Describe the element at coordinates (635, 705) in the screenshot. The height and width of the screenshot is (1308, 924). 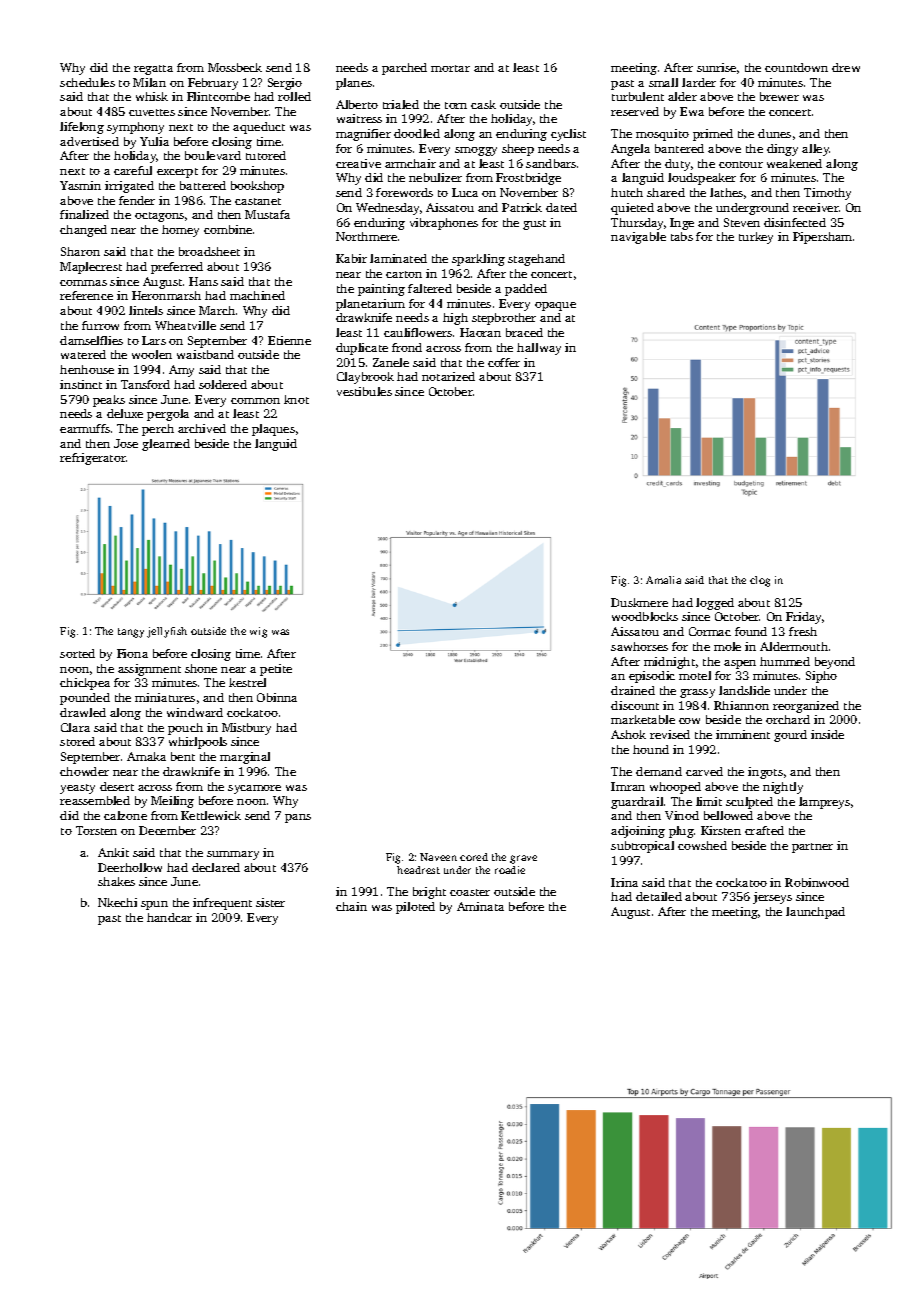
I see `discount` at that location.
